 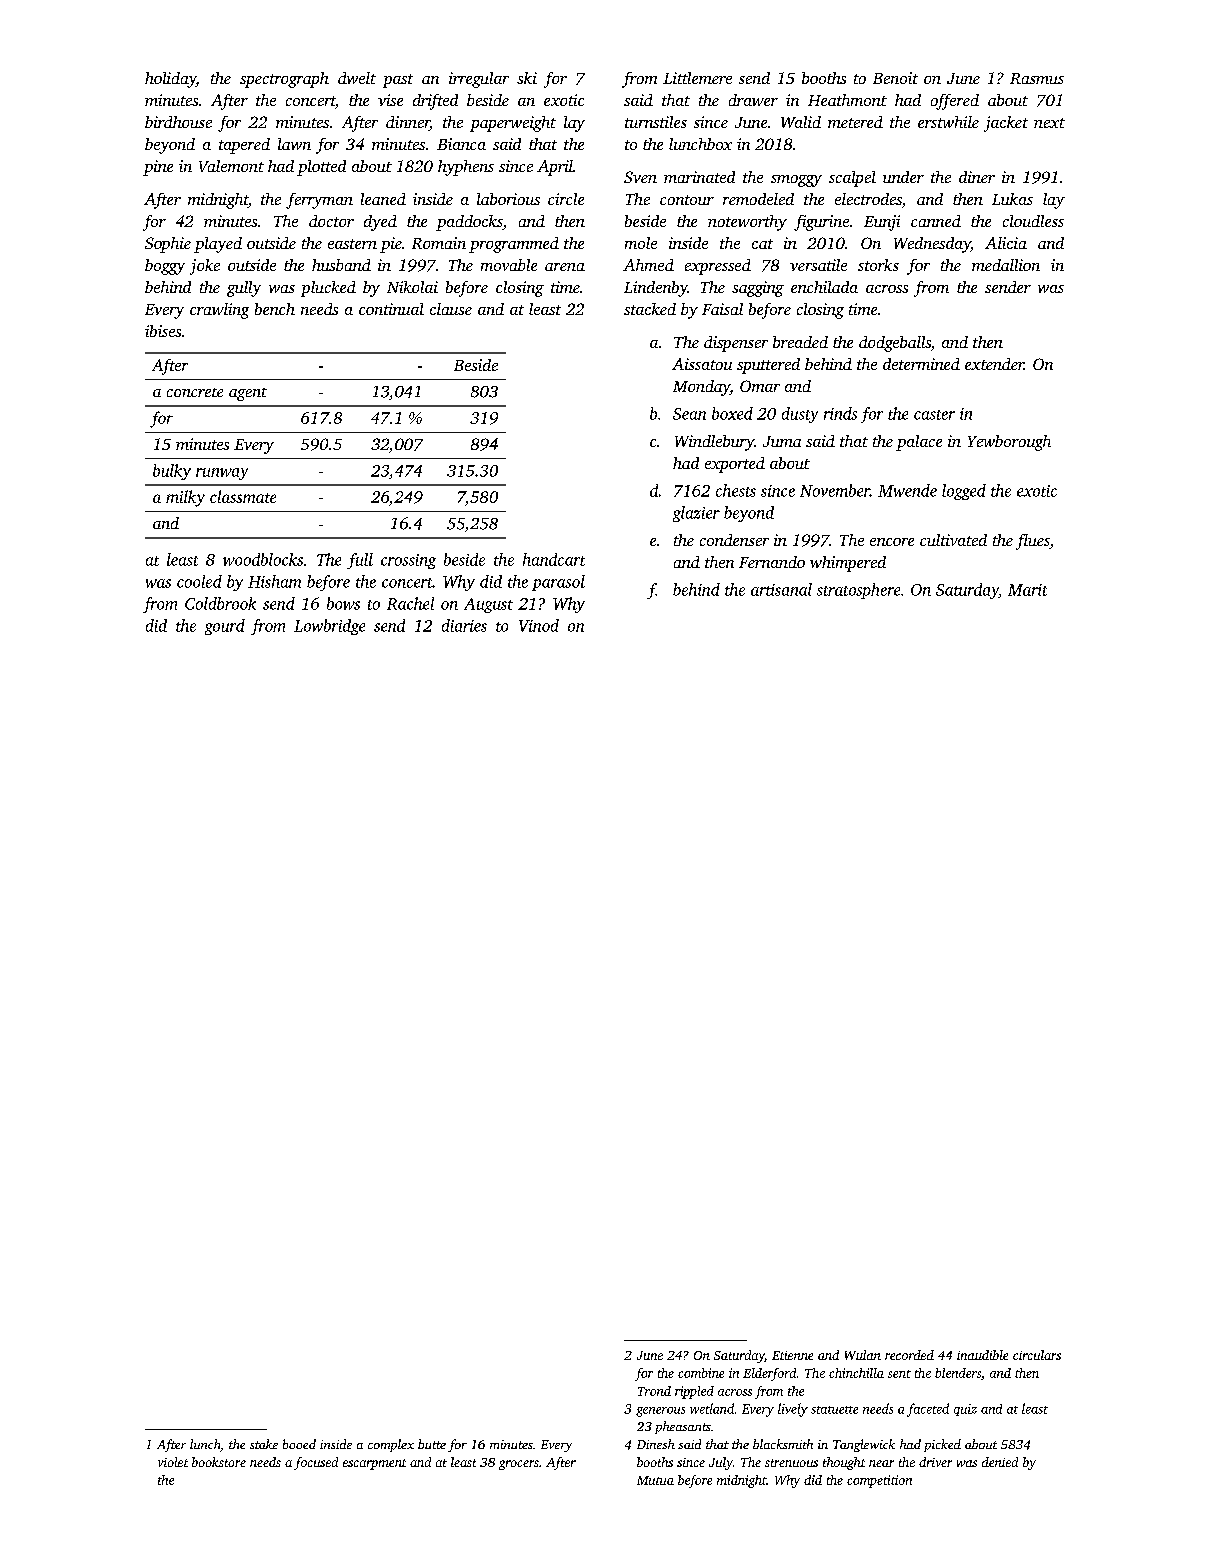 What do you see at coordinates (701, 1373) in the page?
I see `combine` at bounding box center [701, 1373].
